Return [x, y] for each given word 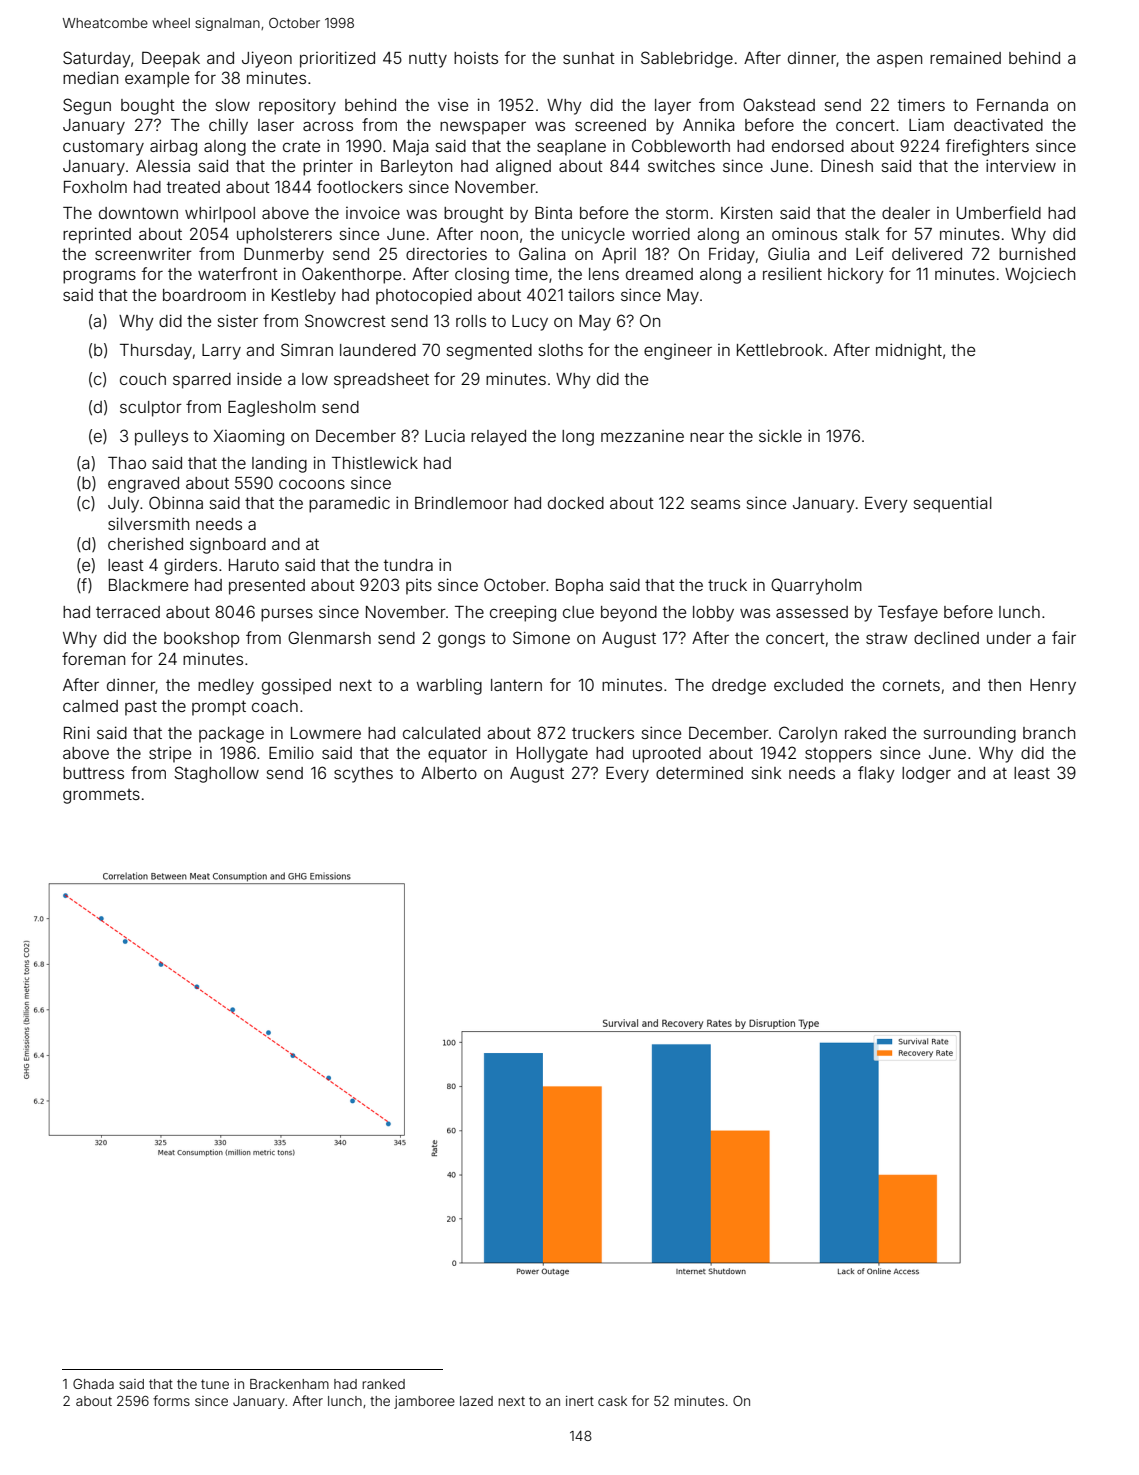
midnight [909, 351]
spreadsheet [381, 381]
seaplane [571, 148]
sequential [953, 504]
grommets [101, 796]
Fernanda [1012, 105]
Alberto [449, 773]
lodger [926, 775]
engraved [143, 485]
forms [171, 1400]
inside [259, 378]
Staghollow [216, 774]
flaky [876, 774]
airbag [173, 147]
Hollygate [552, 755]
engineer [678, 352]
